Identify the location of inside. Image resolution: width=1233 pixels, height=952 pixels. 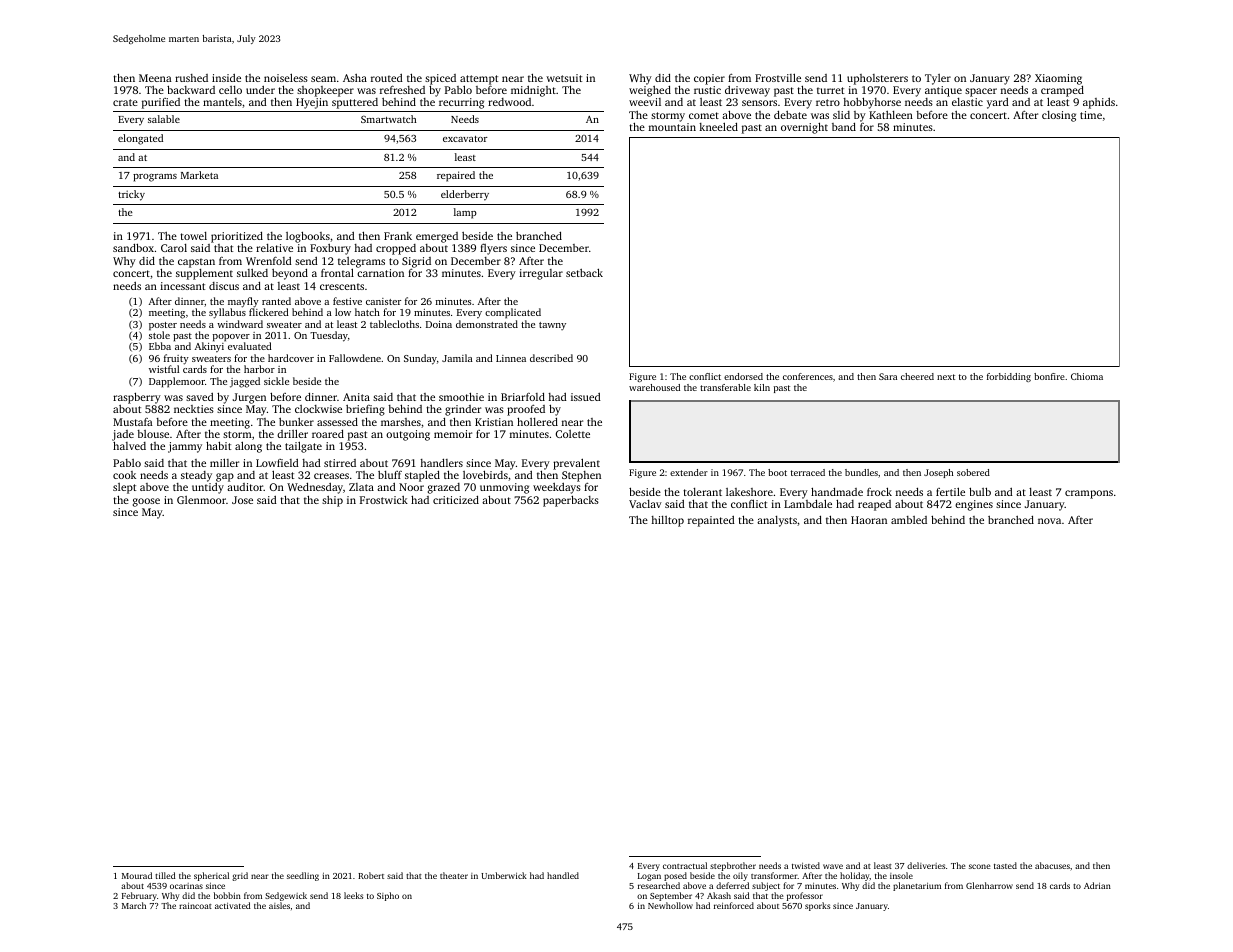
(226, 78).
